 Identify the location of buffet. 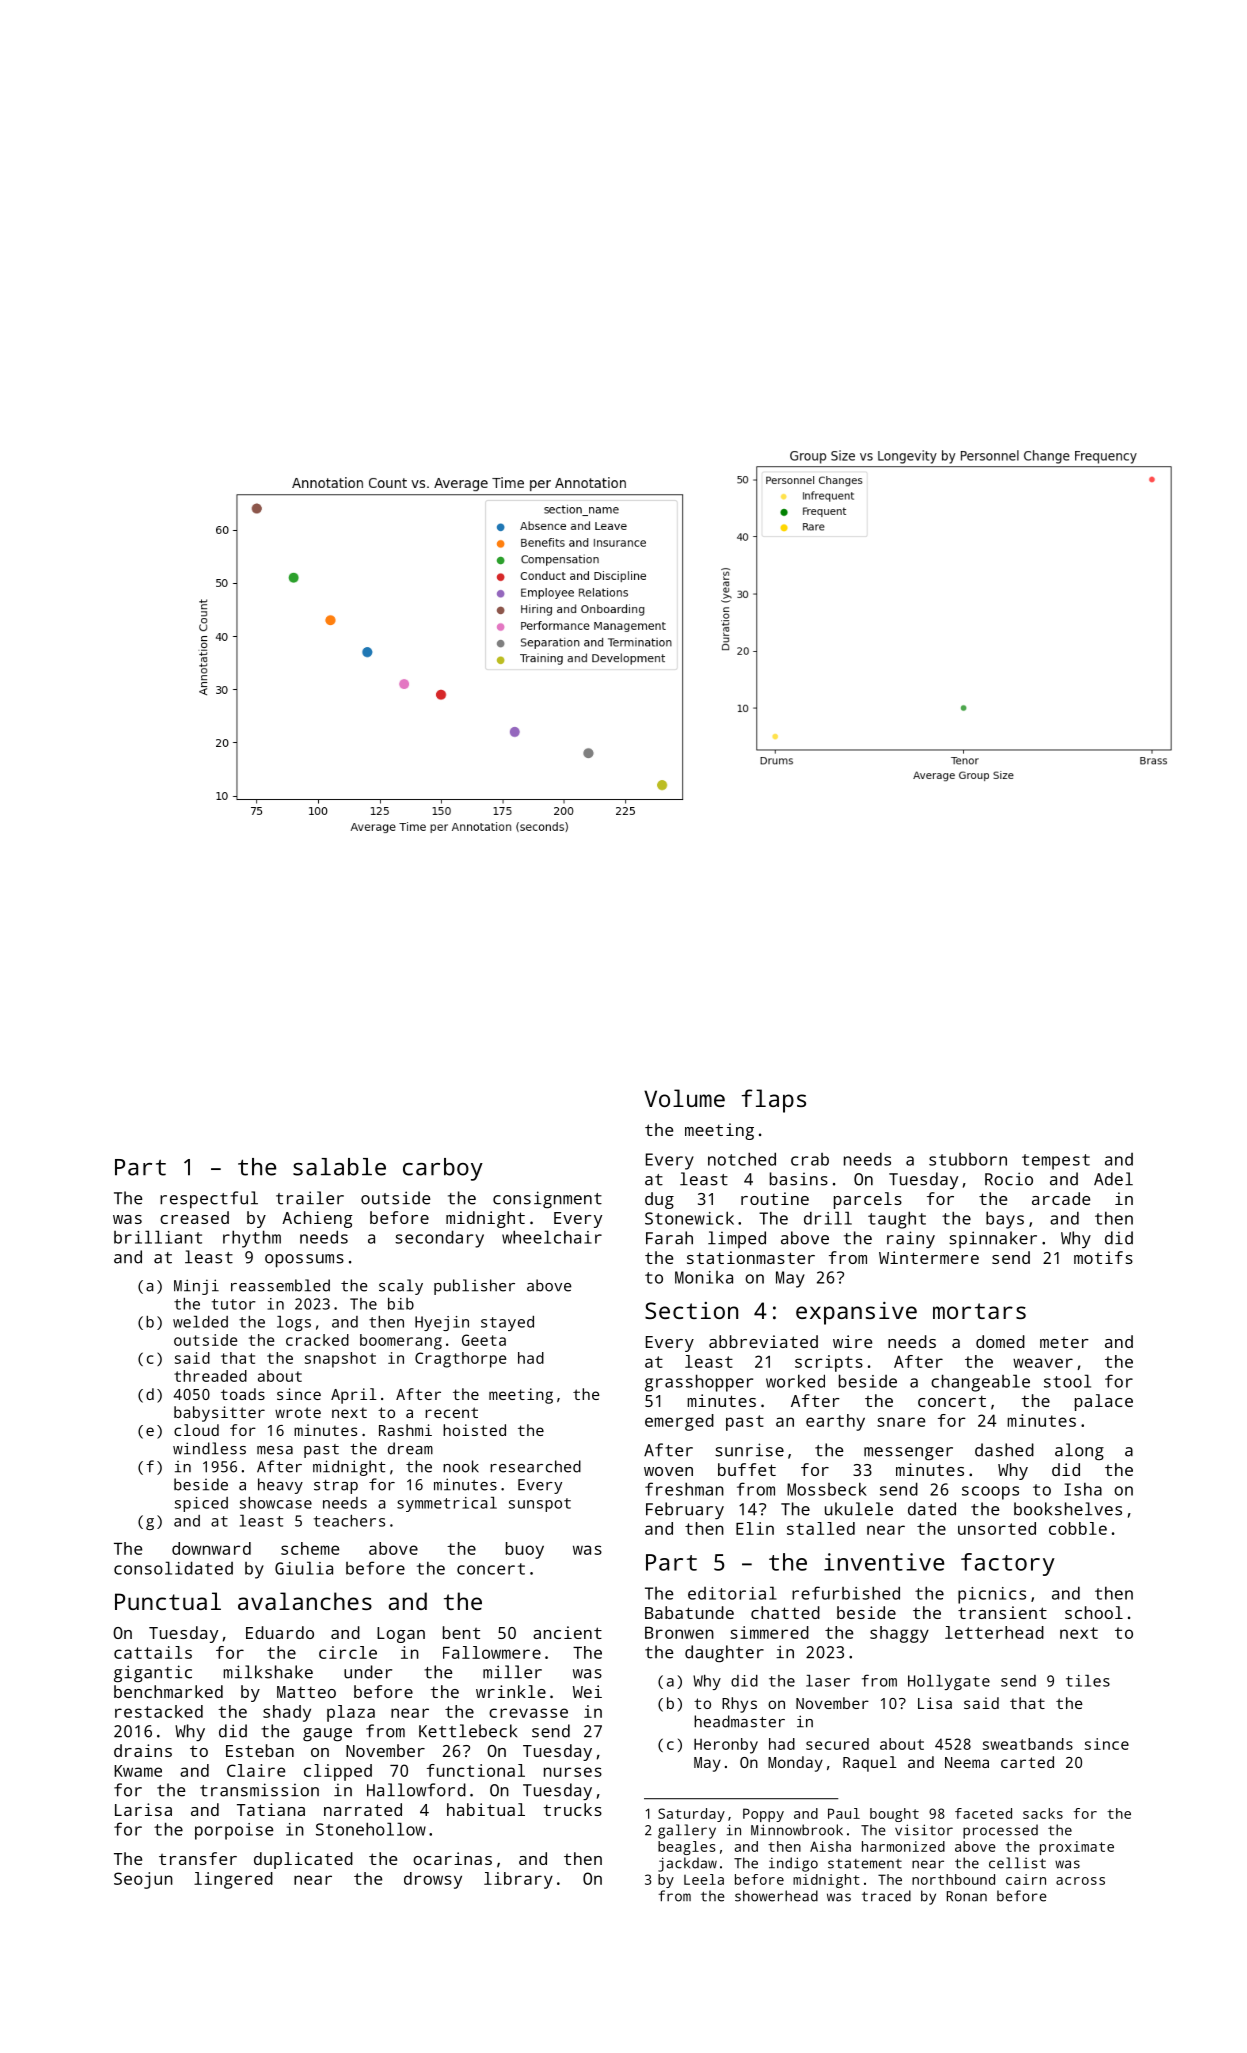
(747, 1469).
